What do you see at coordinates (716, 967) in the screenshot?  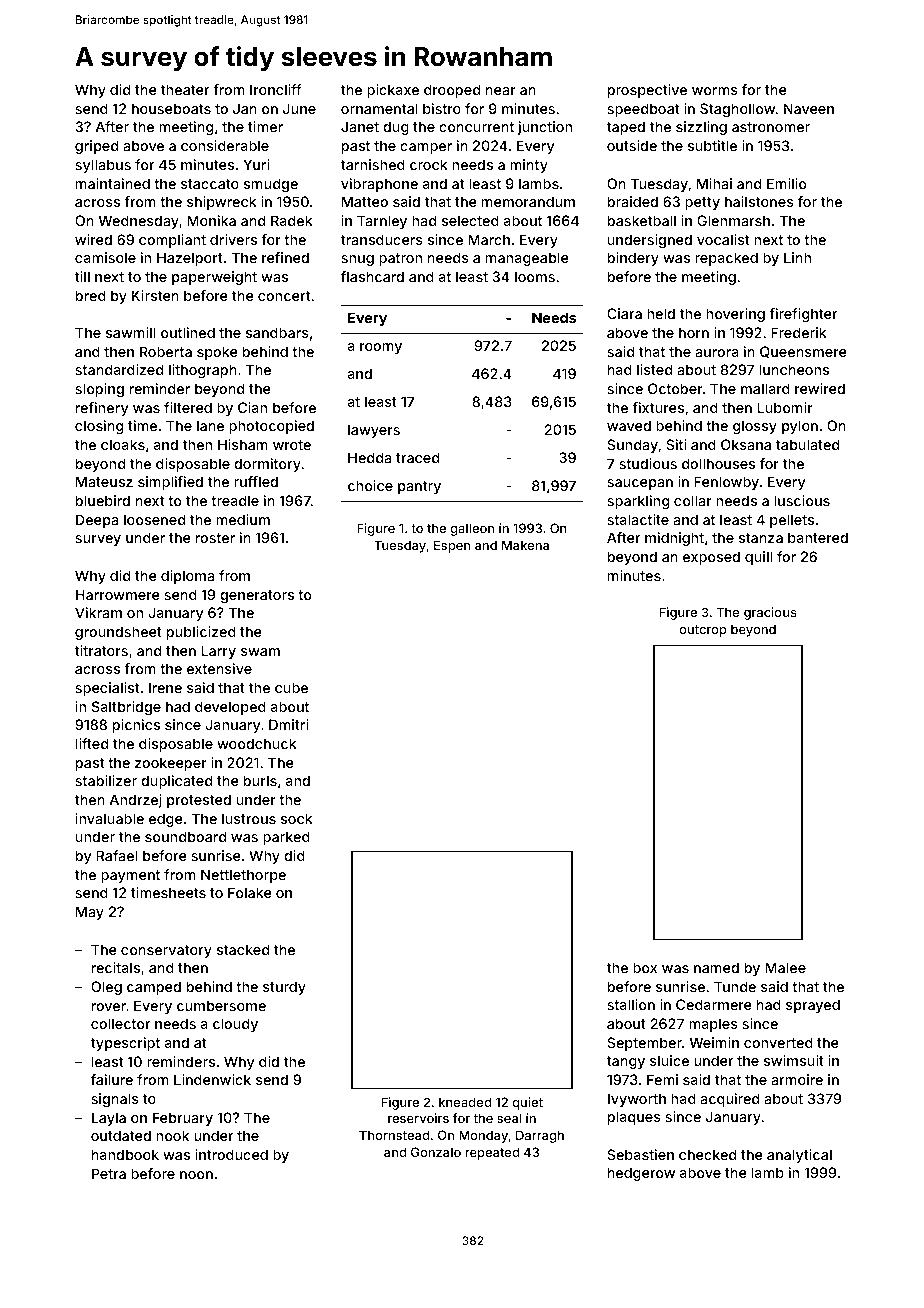 I see `named` at bounding box center [716, 967].
